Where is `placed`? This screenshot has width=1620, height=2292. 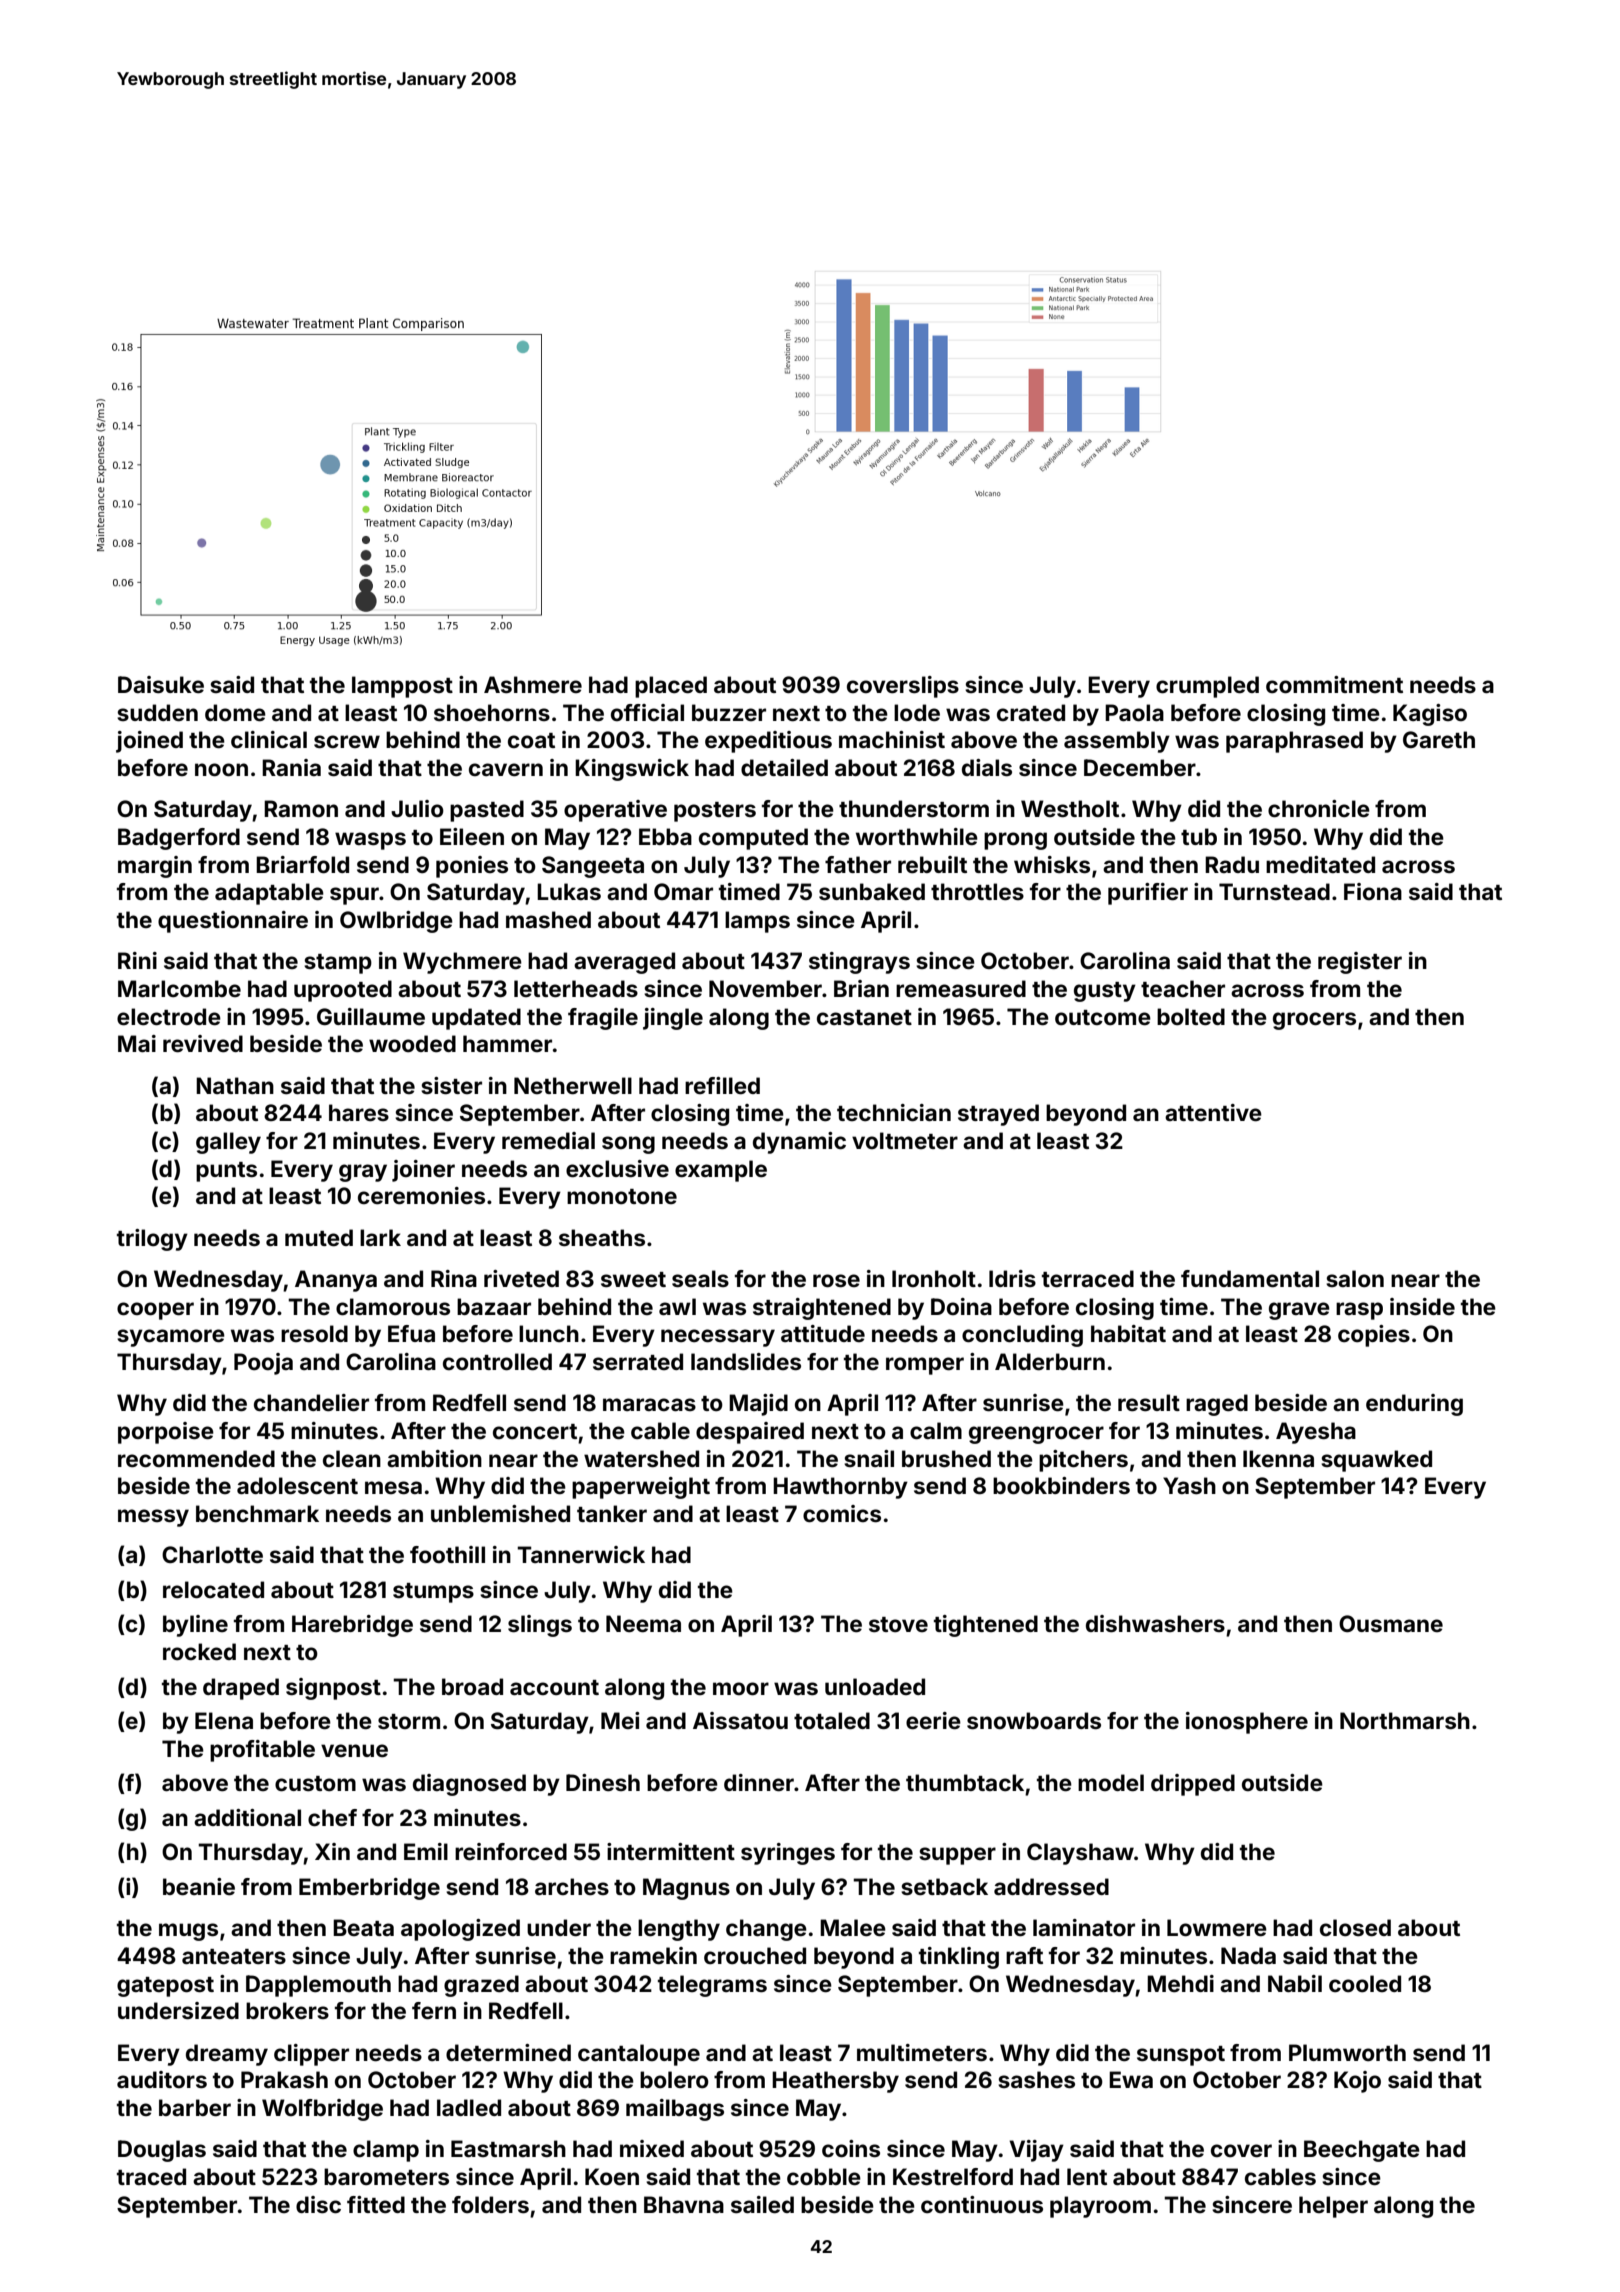 placed is located at coordinates (671, 687).
